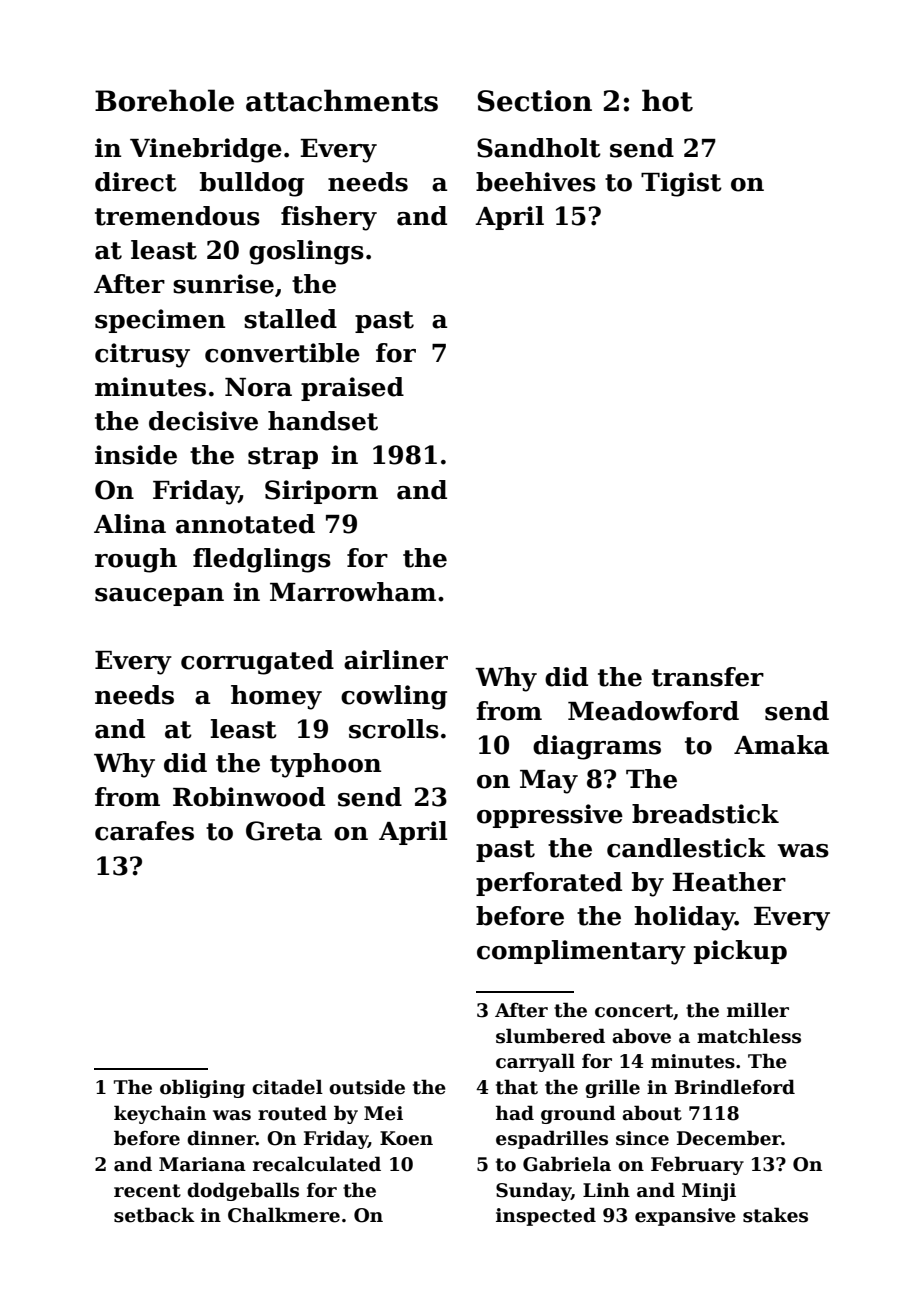 The width and height of the screenshot is (924, 1311). What do you see at coordinates (287, 1087) in the screenshot?
I see `citadel` at bounding box center [287, 1087].
